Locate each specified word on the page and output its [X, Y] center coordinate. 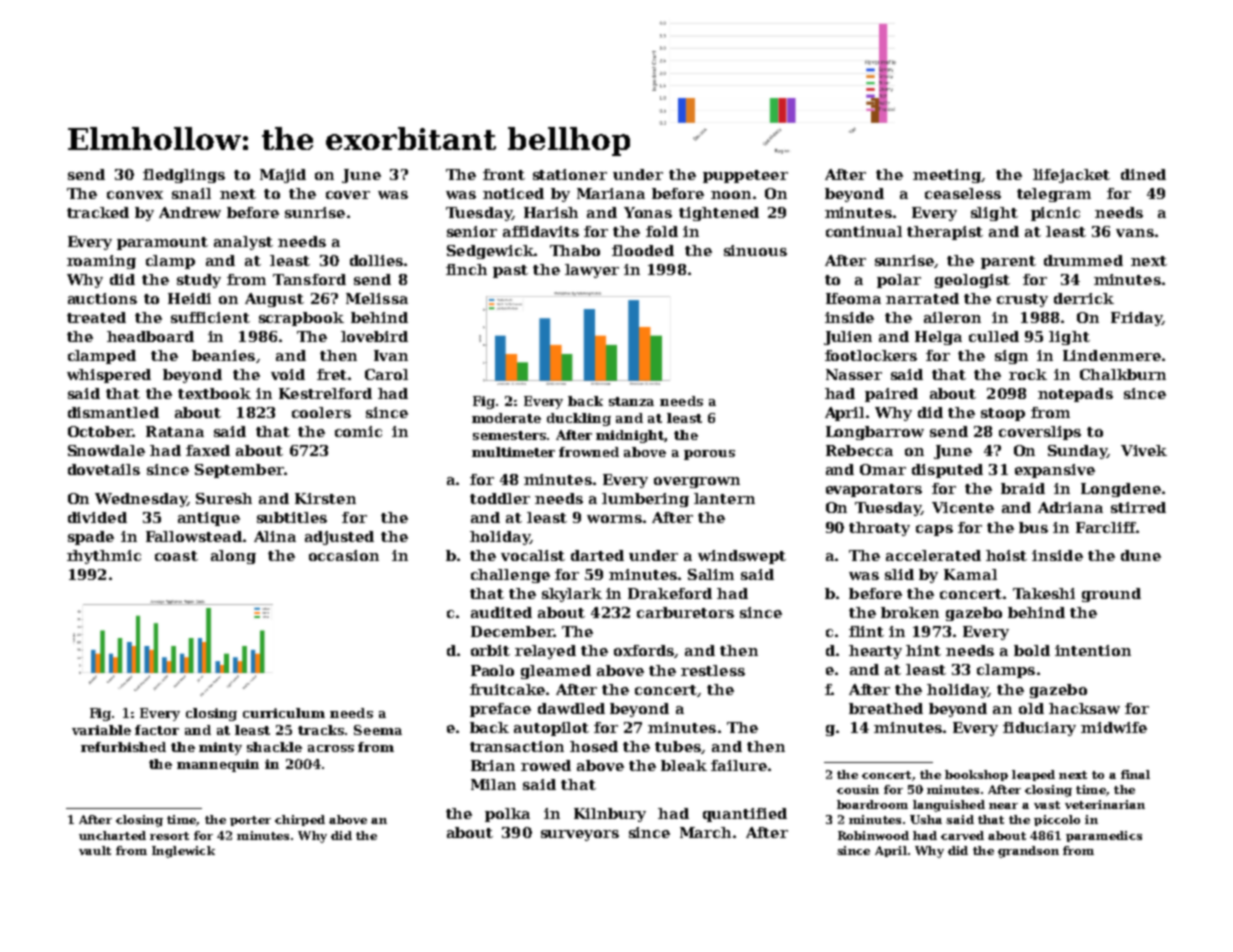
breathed [886, 708]
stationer [570, 174]
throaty [879, 529]
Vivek [1144, 450]
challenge [510, 576]
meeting [947, 176]
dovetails [104, 469]
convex [135, 195]
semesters [509, 435]
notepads [1075, 395]
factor [157, 730]
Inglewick [183, 852]
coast [176, 556]
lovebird [374, 336]
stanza [631, 401]
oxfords [644, 651]
